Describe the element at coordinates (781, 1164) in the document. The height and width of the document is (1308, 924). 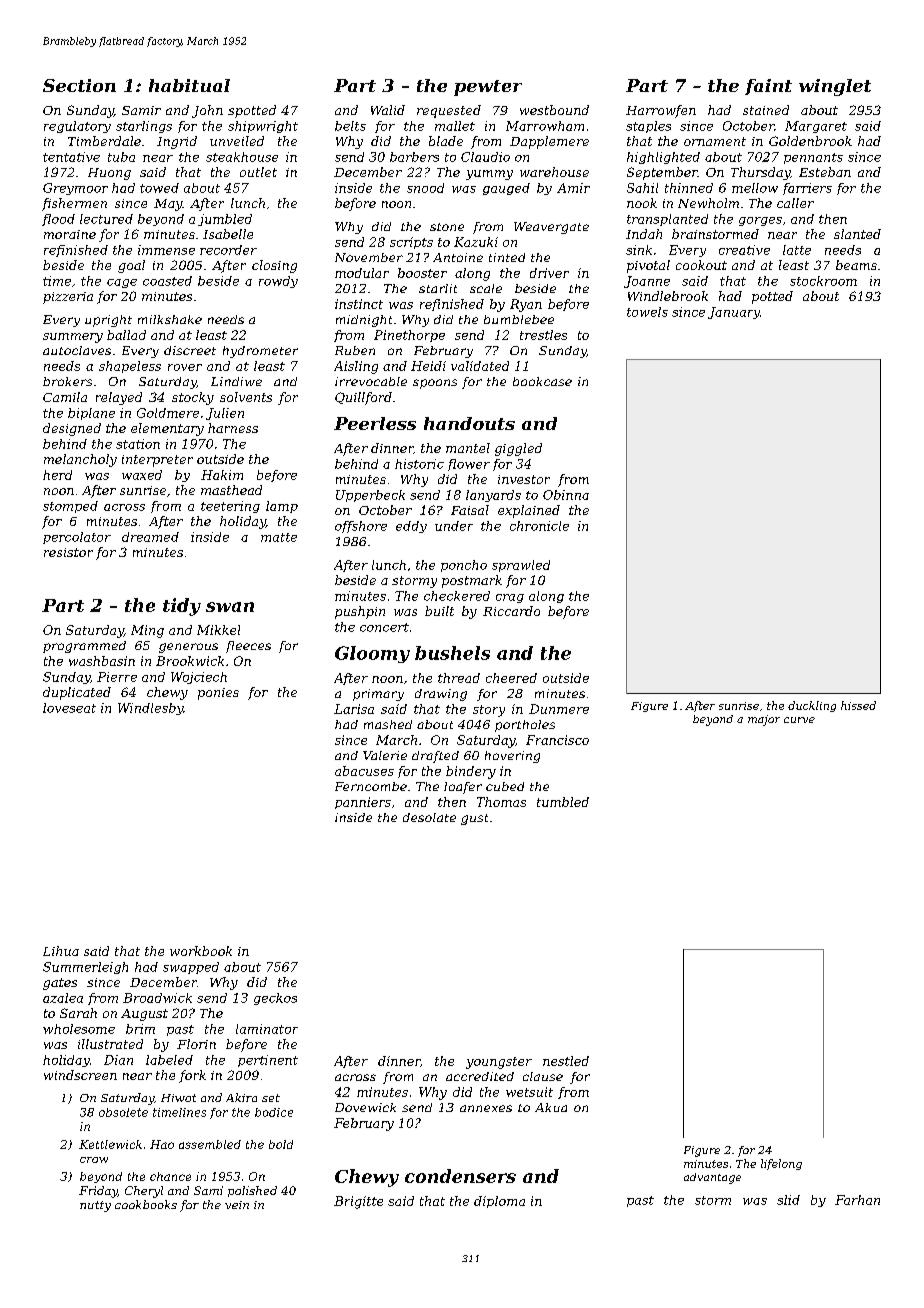
I see `lifelong` at that location.
